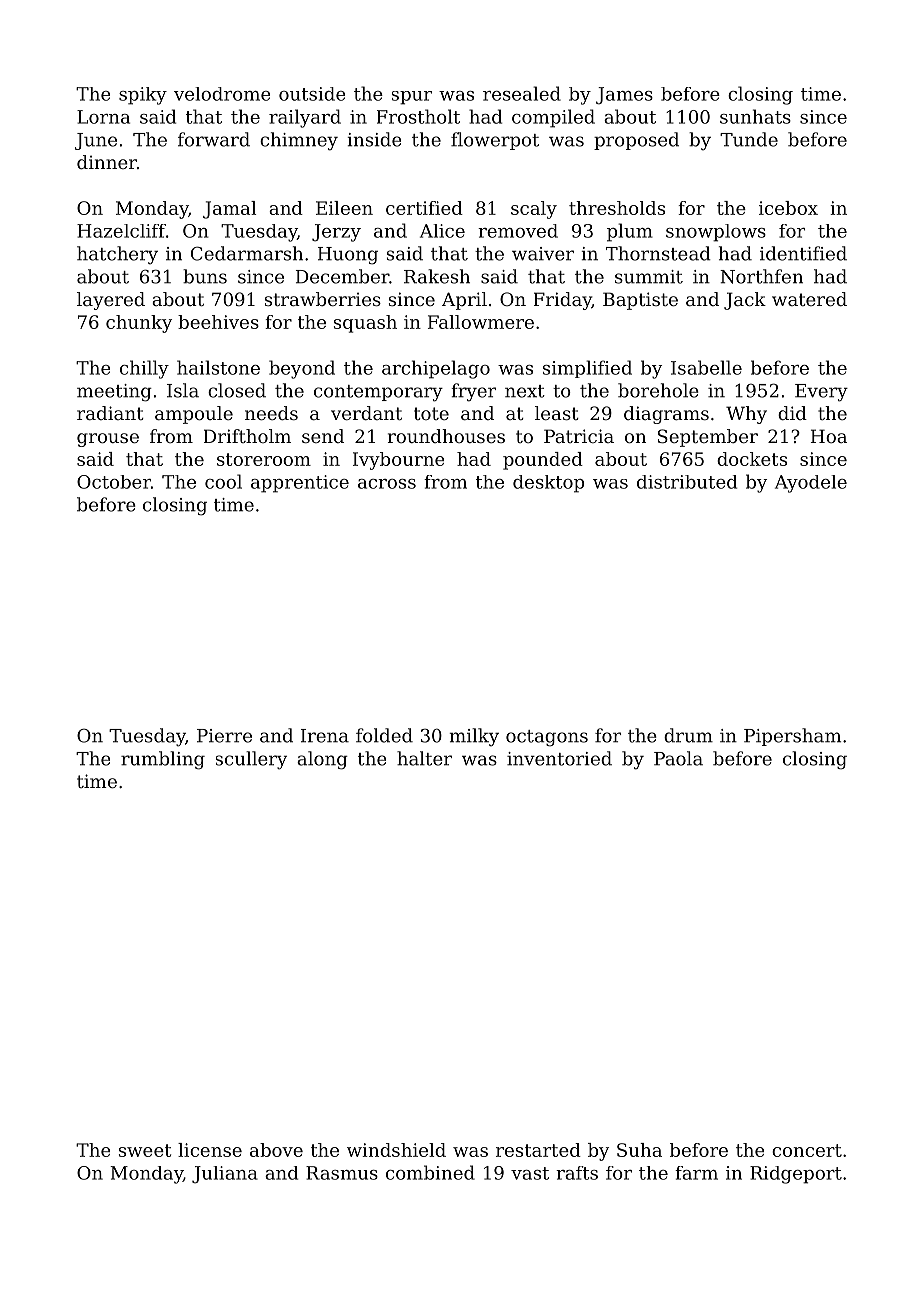 The width and height of the page is (924, 1308). I want to click on Irena, so click(325, 736).
